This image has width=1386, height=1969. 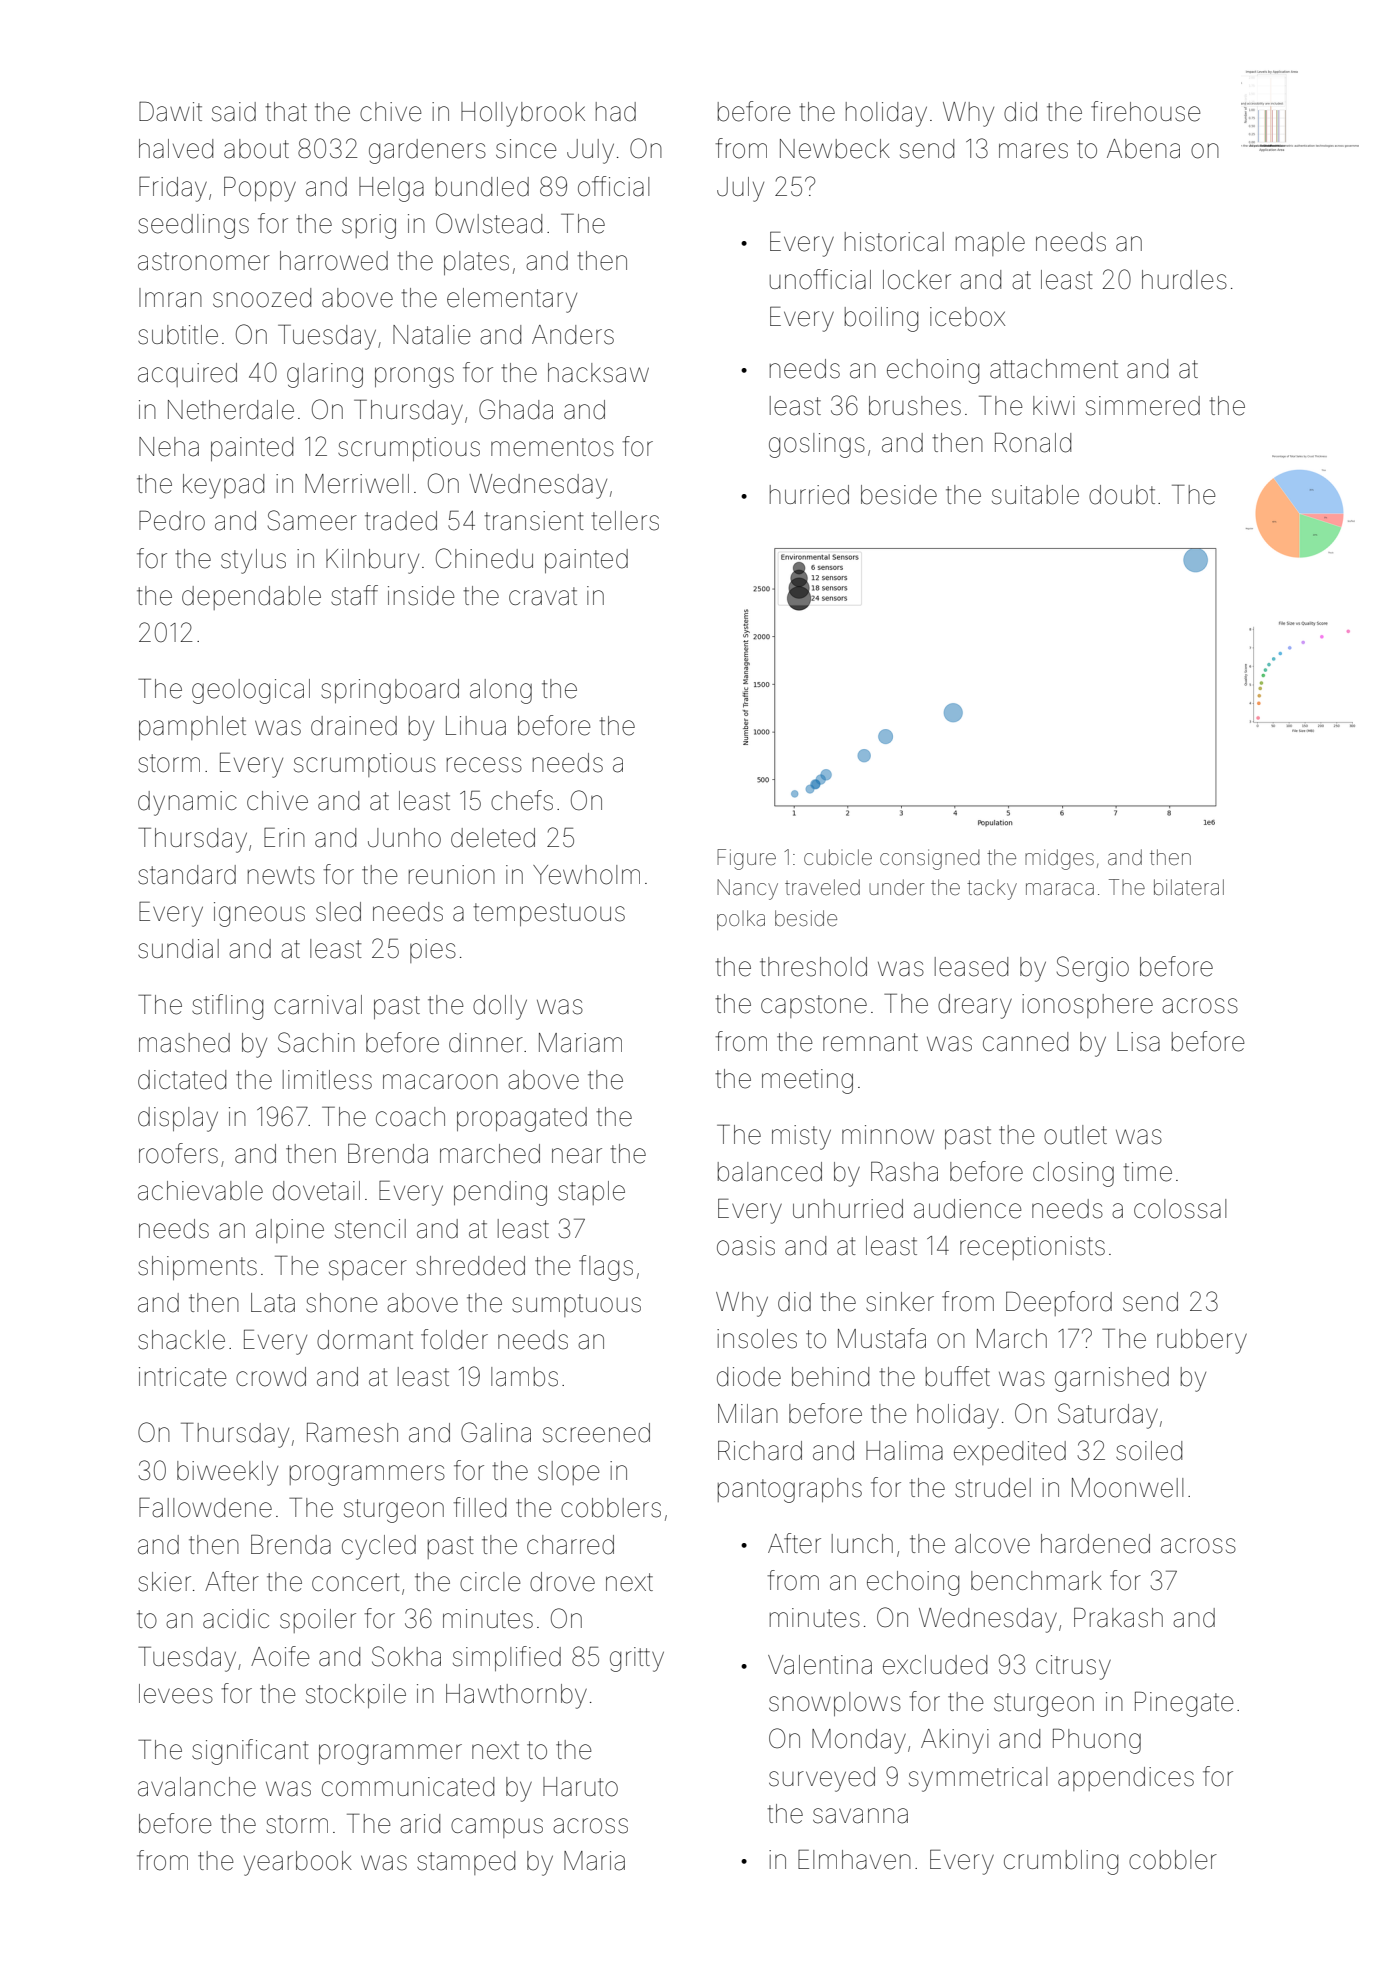 What do you see at coordinates (1145, 111) in the image?
I see `firehouse` at bounding box center [1145, 111].
